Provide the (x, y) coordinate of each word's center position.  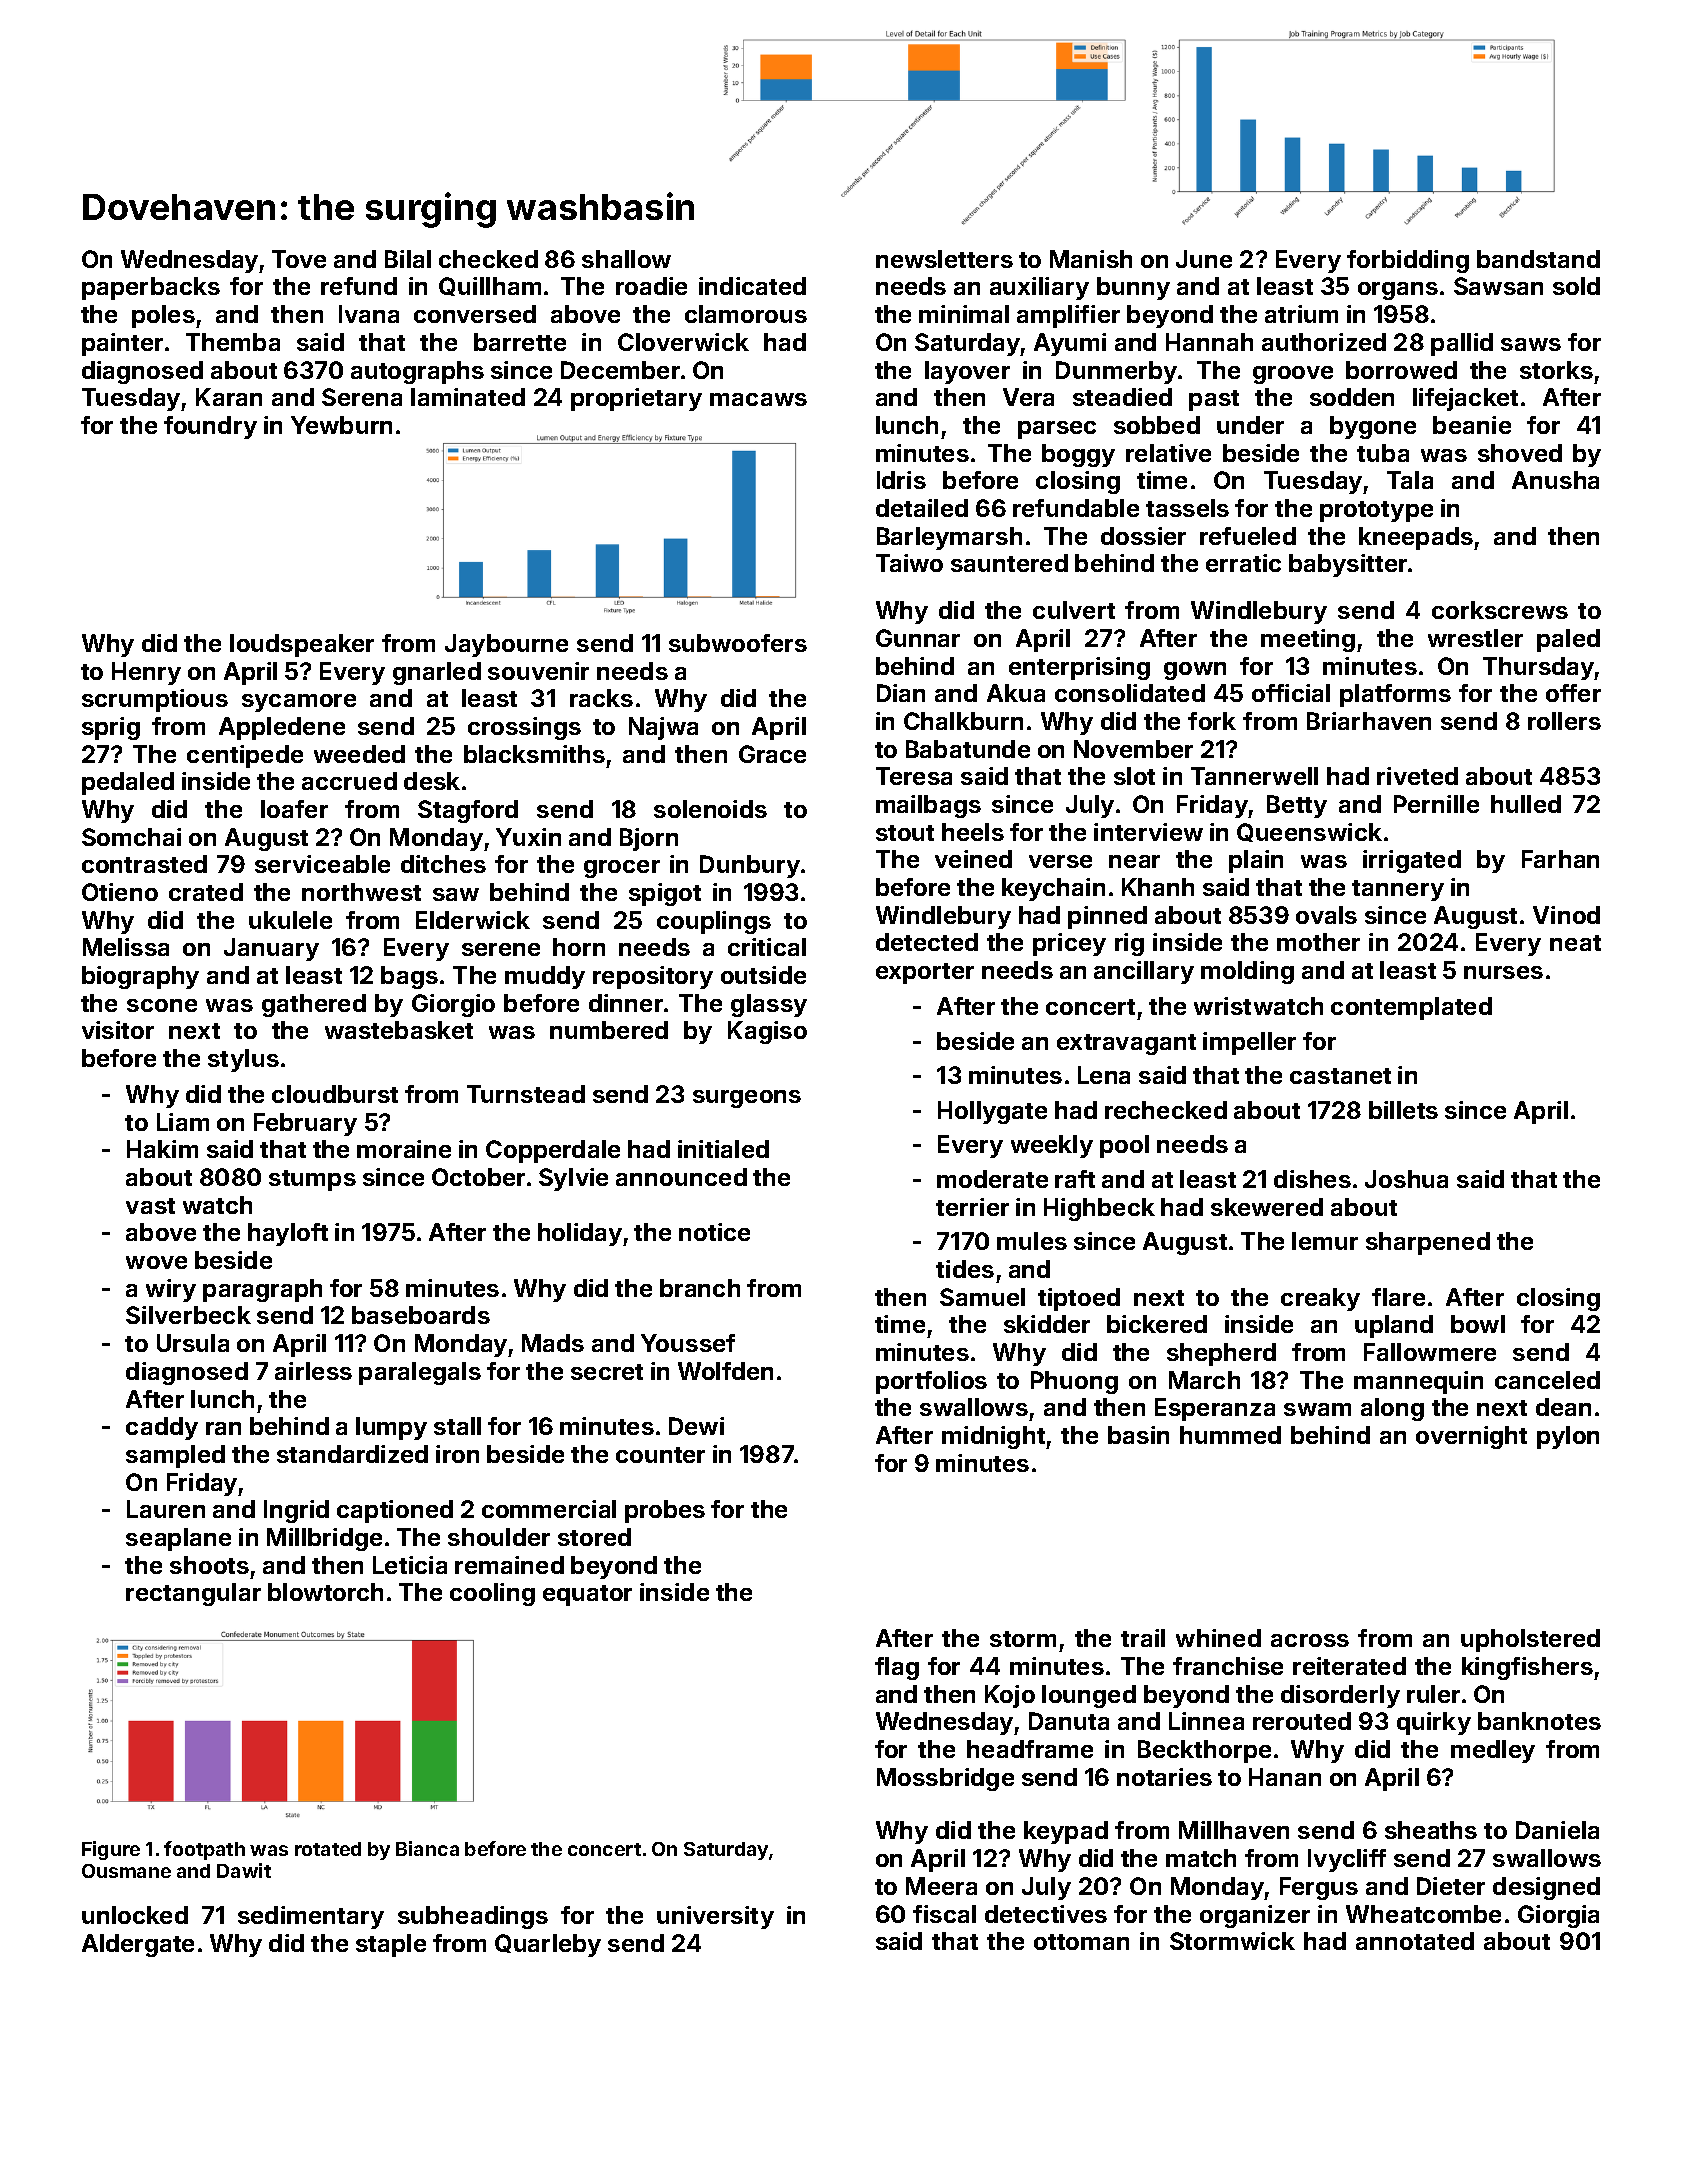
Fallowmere (1430, 1352)
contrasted (144, 864)
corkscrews (1500, 610)
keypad (1066, 1832)
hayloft (288, 1234)
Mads (553, 1343)
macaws (758, 399)
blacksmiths (534, 754)
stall (457, 1426)
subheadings (473, 1917)
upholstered (1530, 1640)
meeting (1308, 640)
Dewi (696, 1426)
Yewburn (341, 425)
